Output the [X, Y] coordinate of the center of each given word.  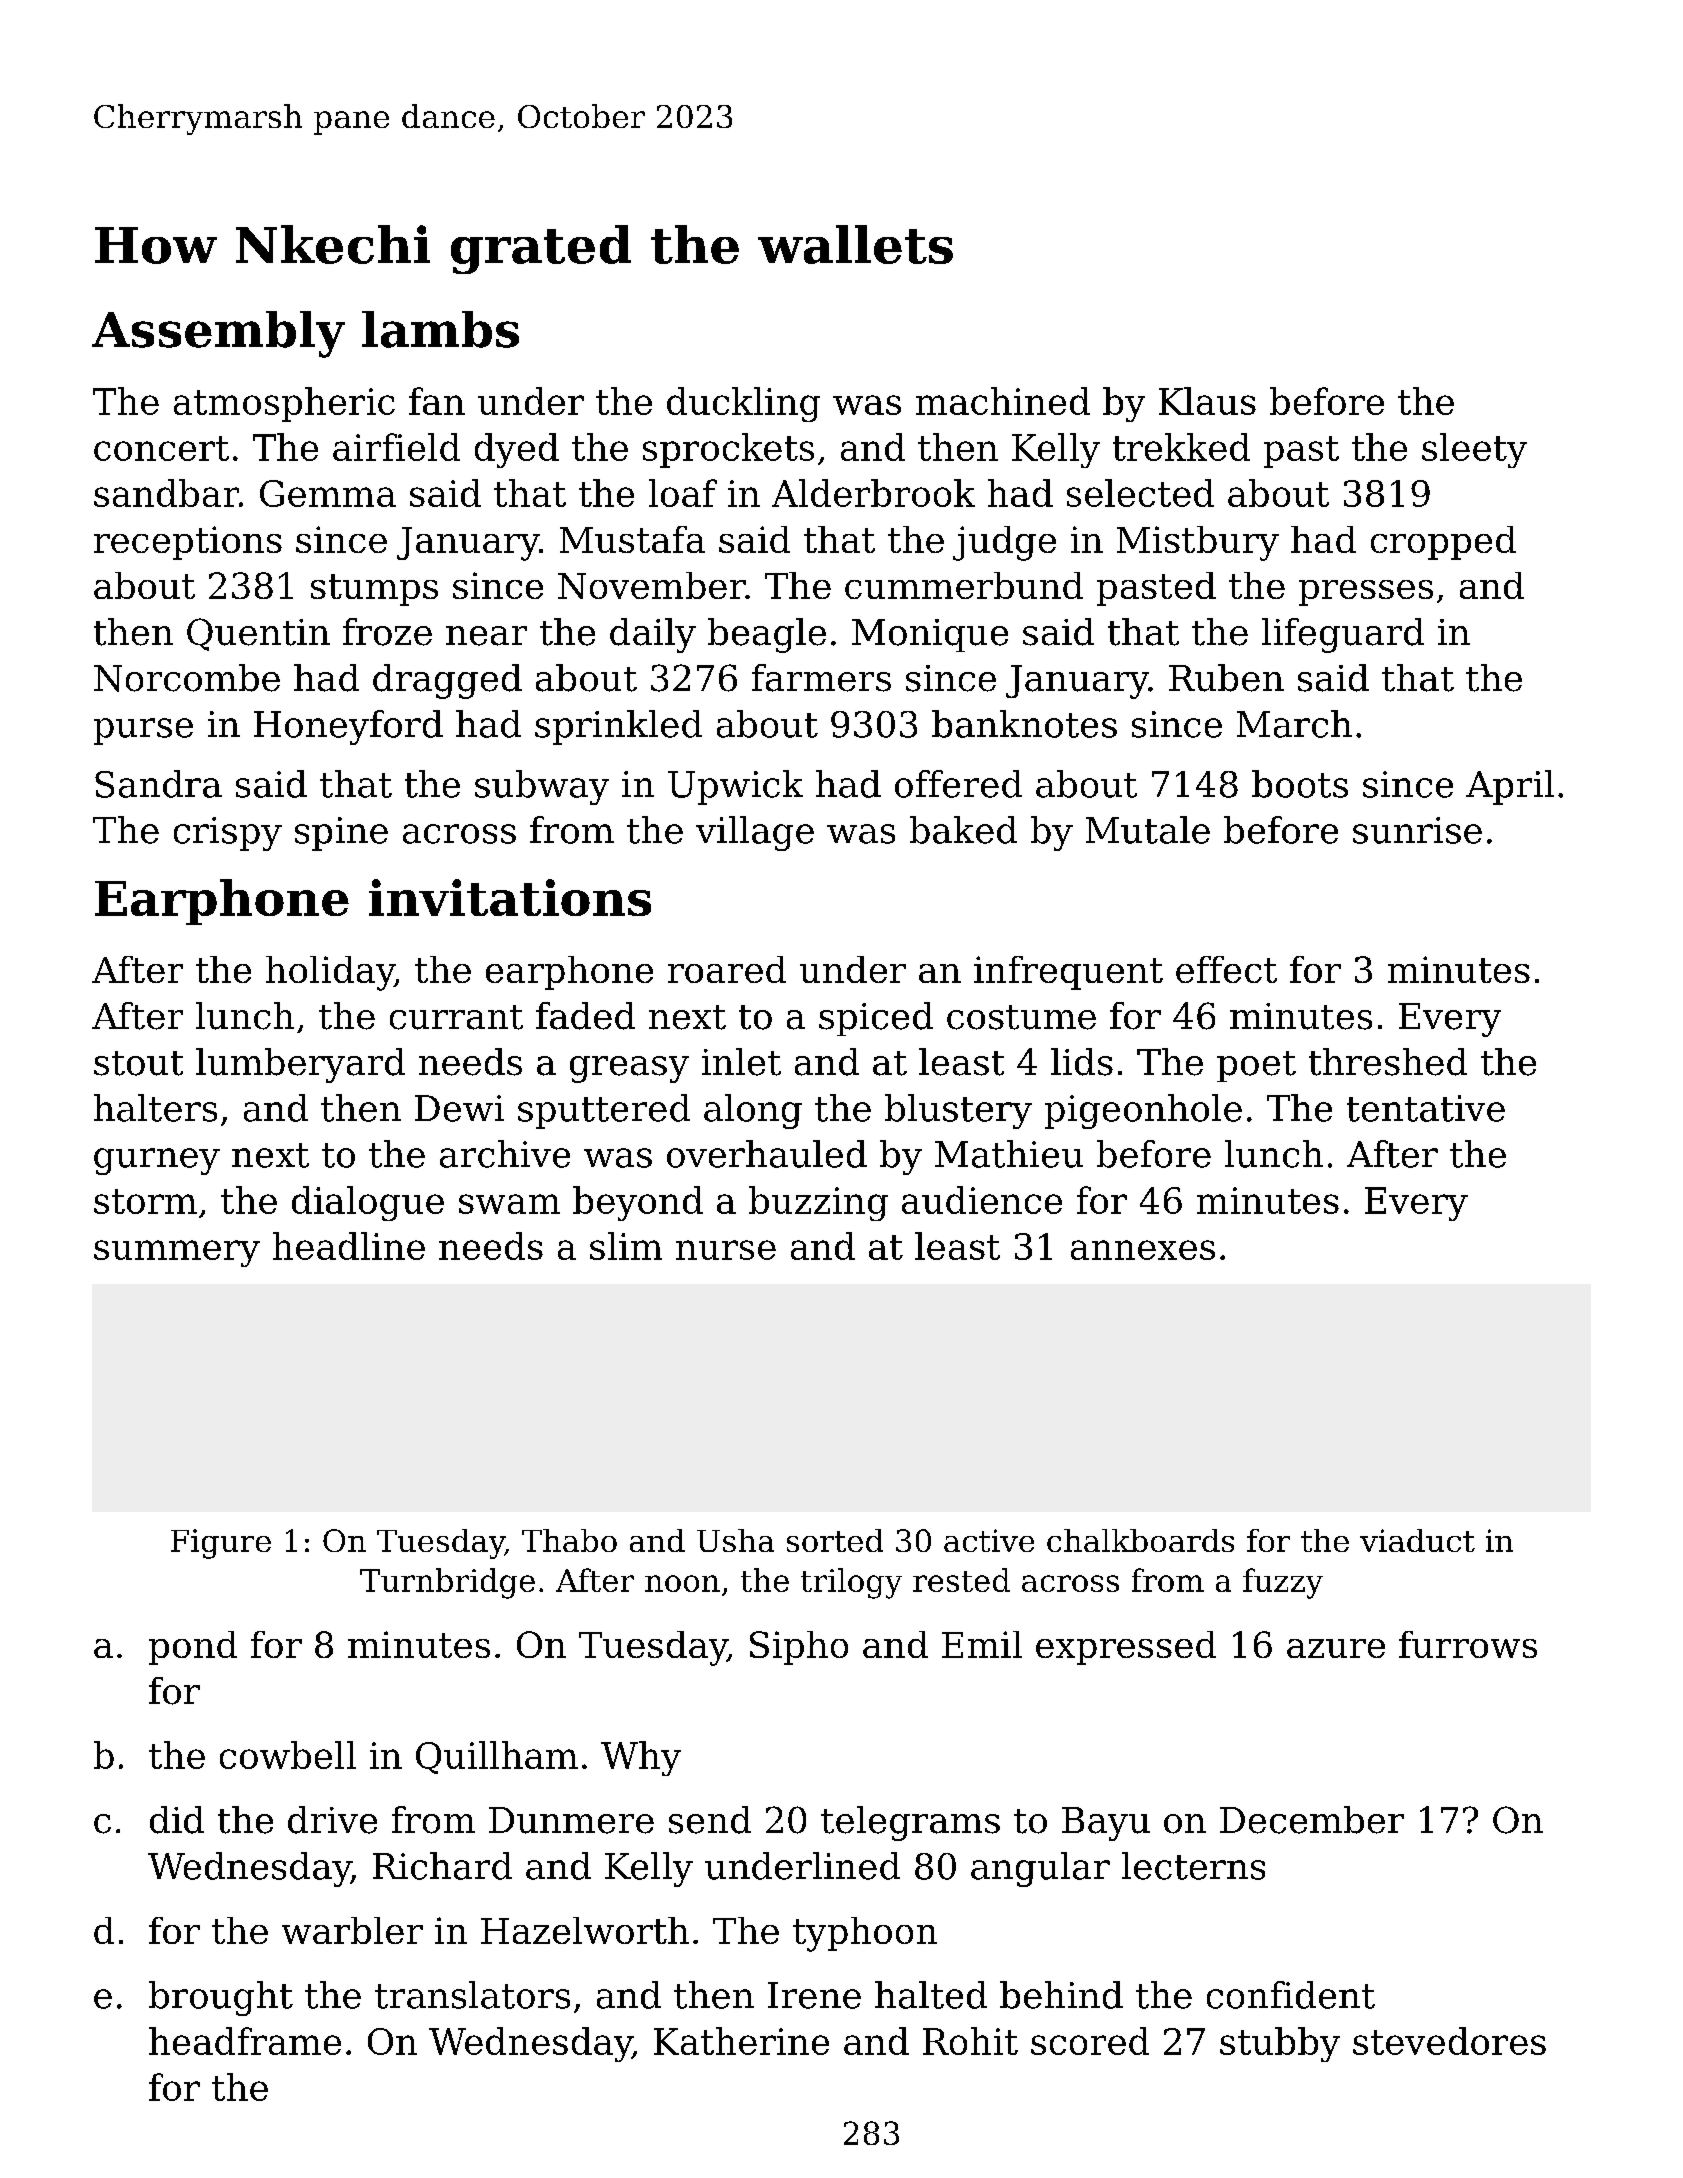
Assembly [218, 334]
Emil [982, 1644]
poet [1256, 1066]
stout [138, 1063]
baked [963, 830]
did [177, 1820]
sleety [1474, 450]
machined [1003, 401]
